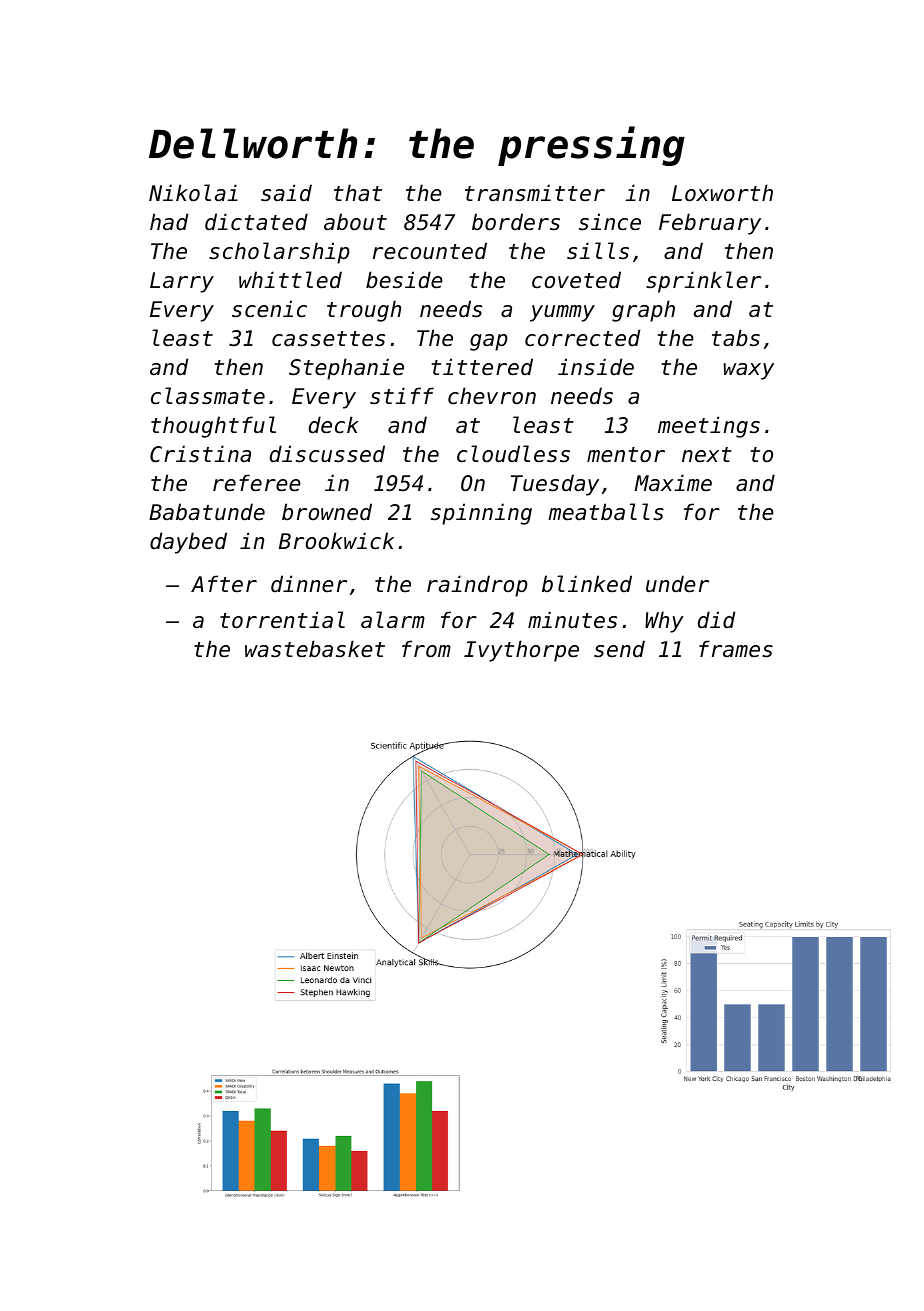  I want to click on tabs, so click(736, 338).
